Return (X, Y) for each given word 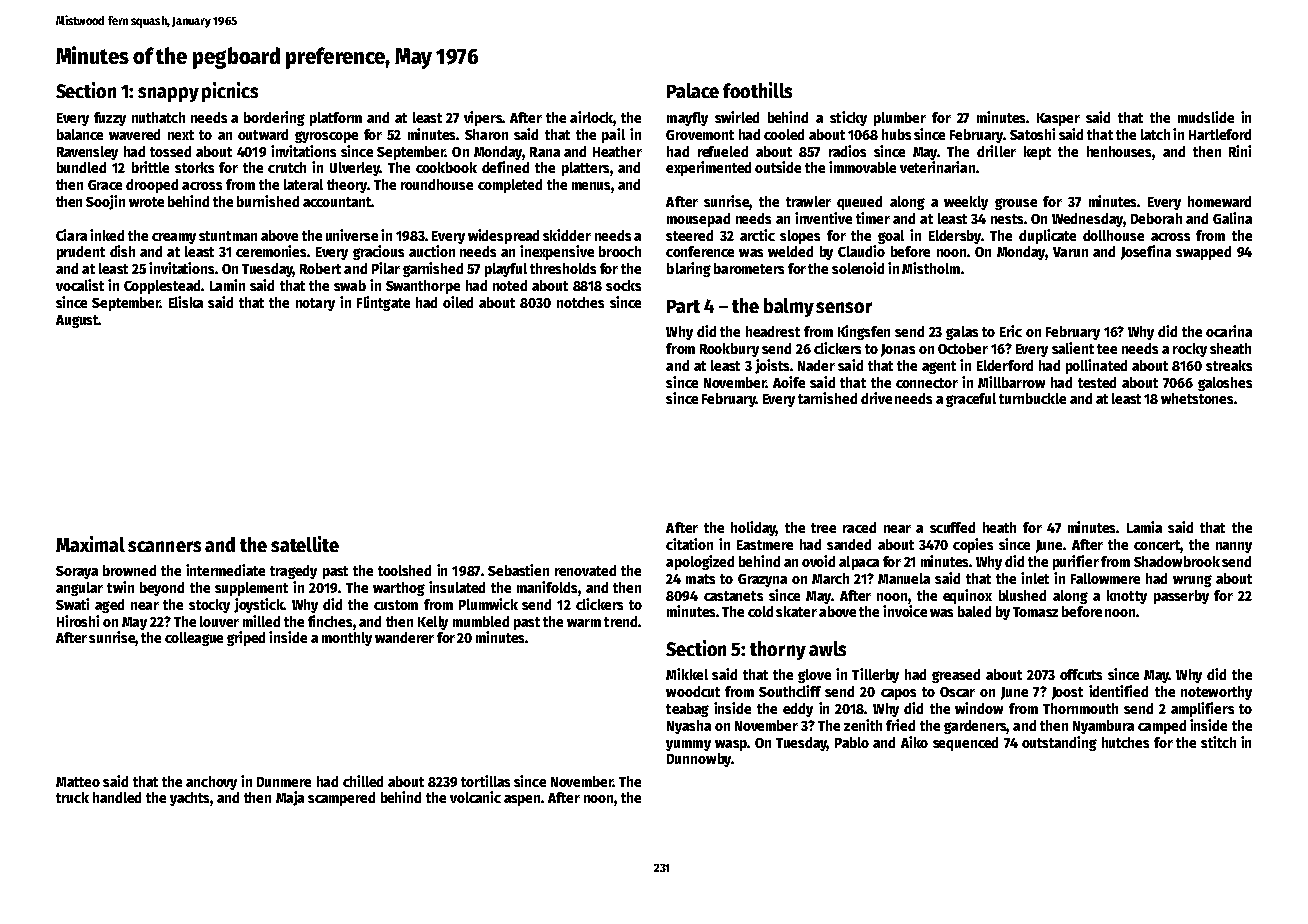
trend (620, 621)
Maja (290, 798)
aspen (522, 800)
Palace (693, 90)
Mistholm (931, 268)
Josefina (1146, 252)
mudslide (1206, 117)
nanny (1234, 547)
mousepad (698, 220)
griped (246, 638)
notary (315, 304)
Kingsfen (864, 332)
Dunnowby (699, 760)
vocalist (80, 285)
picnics (230, 92)
